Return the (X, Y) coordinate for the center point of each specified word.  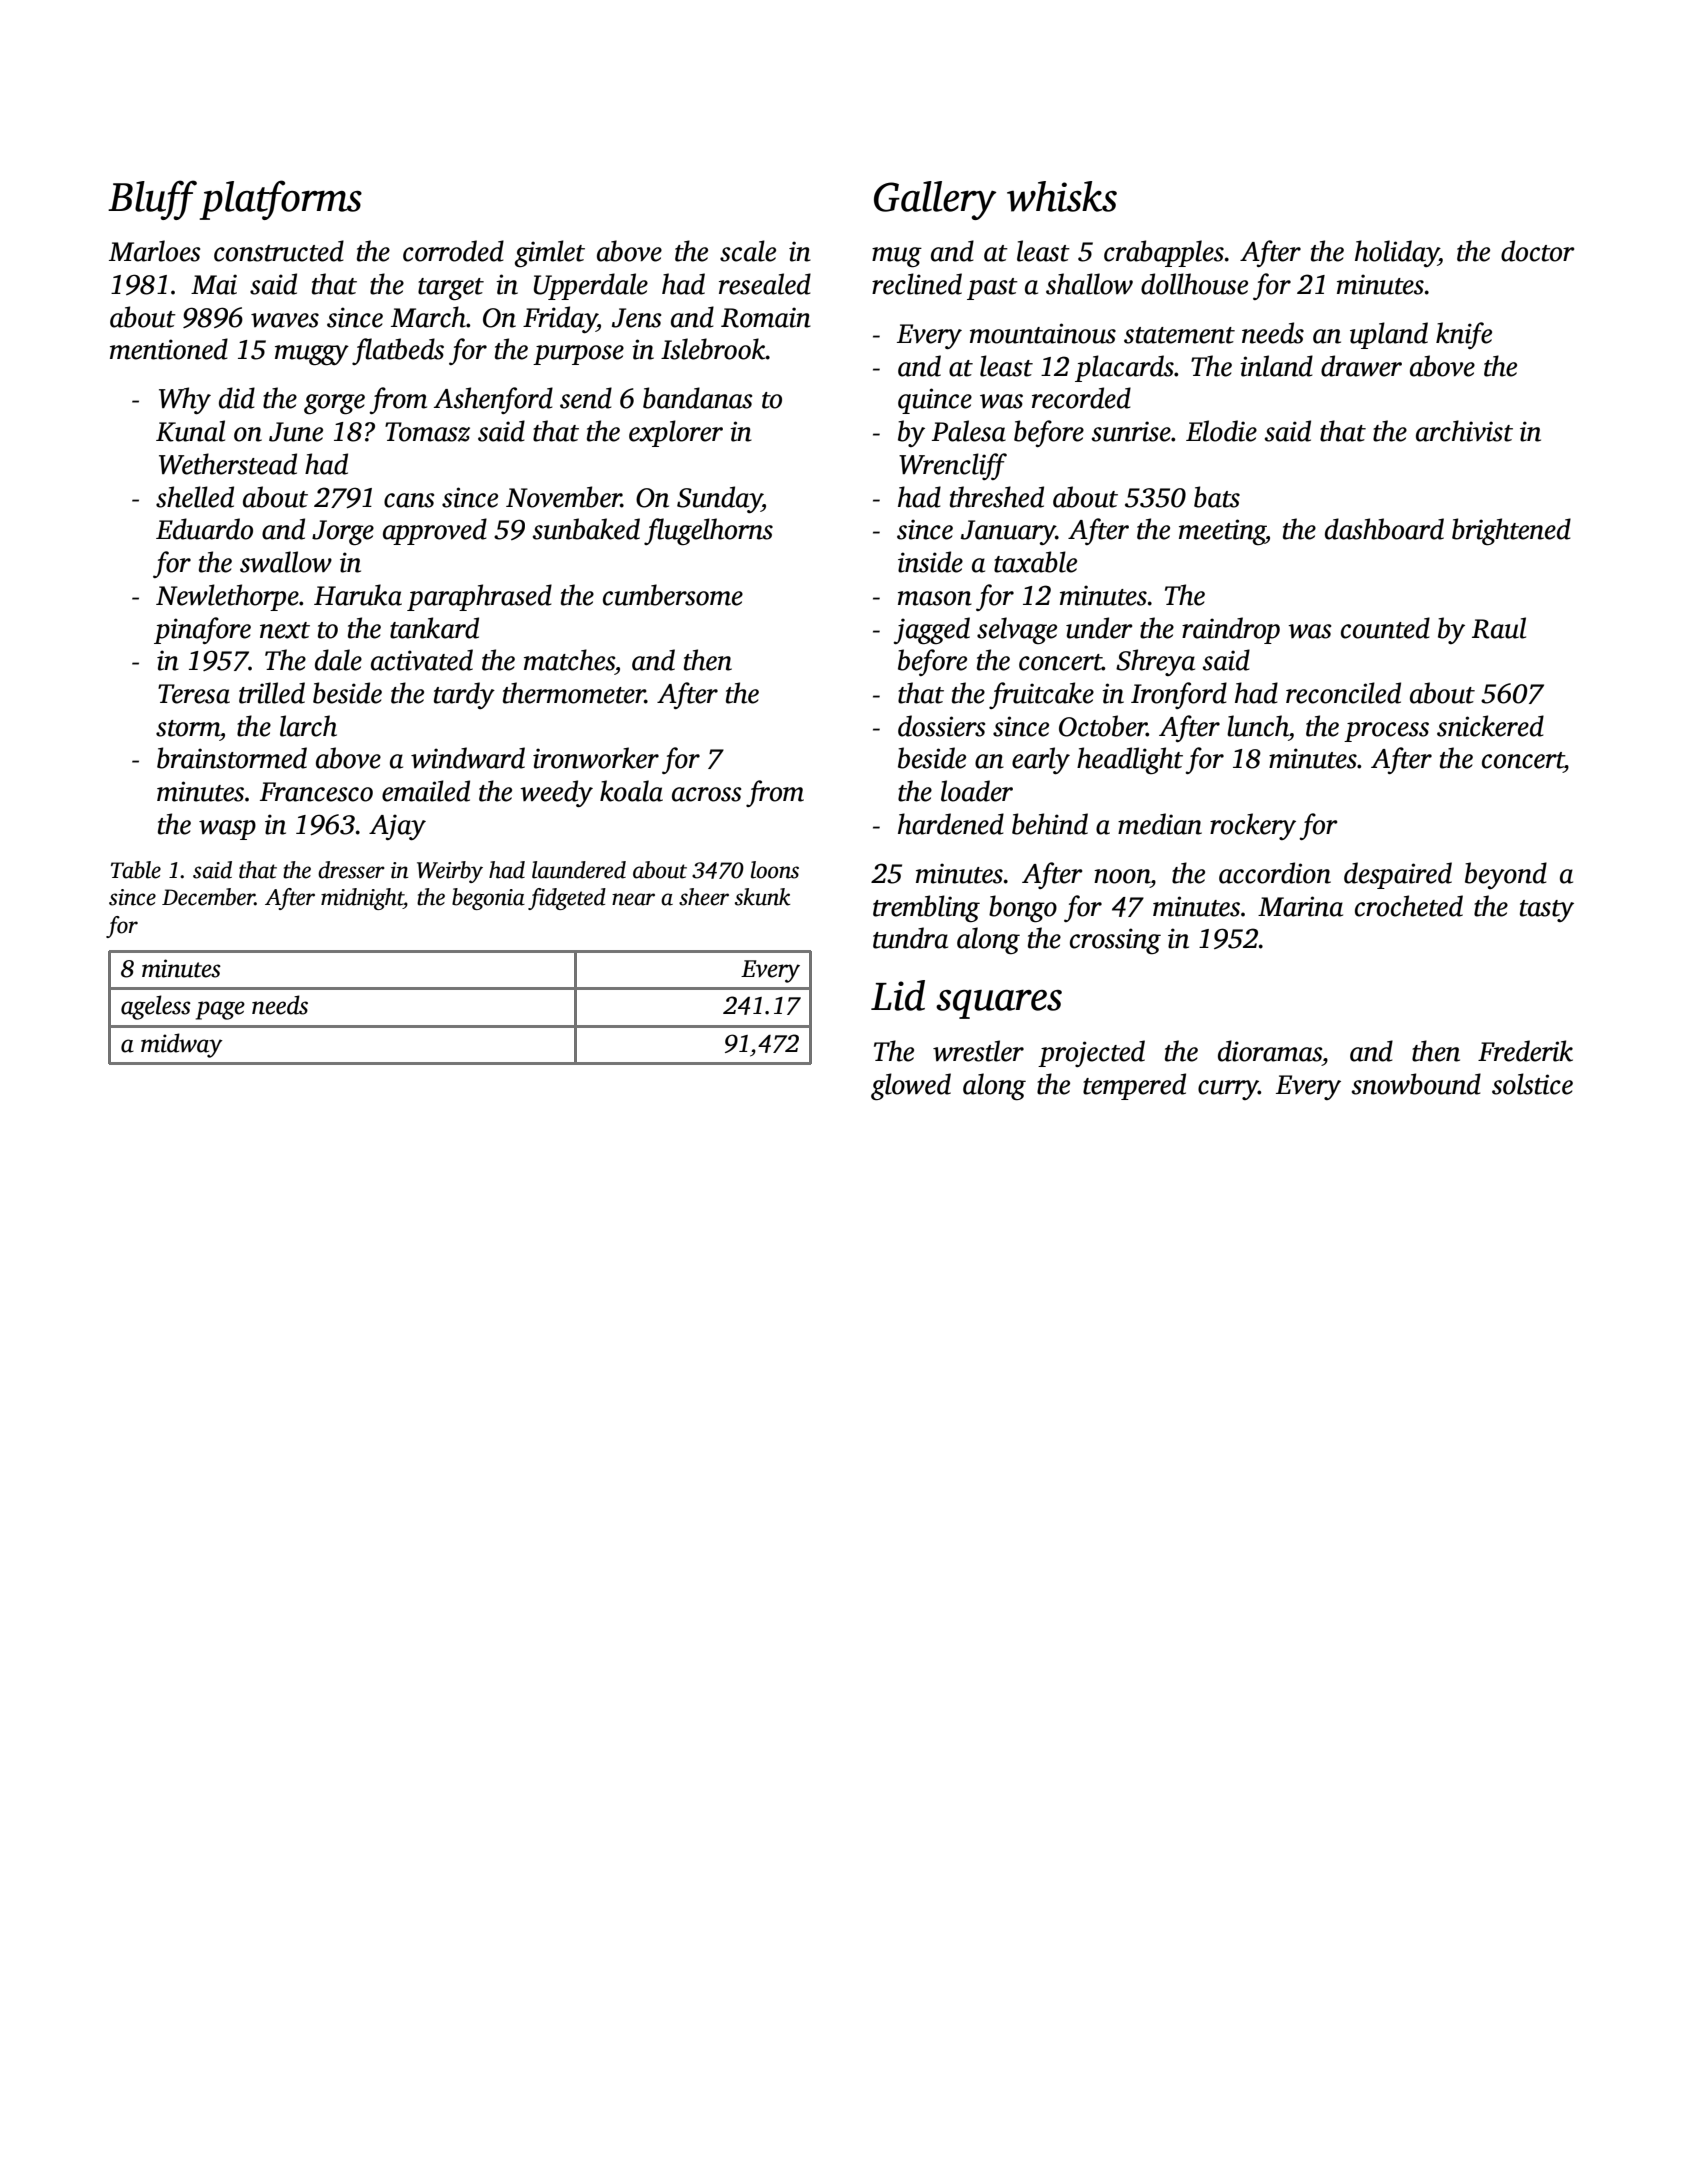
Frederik (1525, 1051)
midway (182, 1045)
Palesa (969, 431)
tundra (910, 938)
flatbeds (398, 351)
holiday (1397, 253)
